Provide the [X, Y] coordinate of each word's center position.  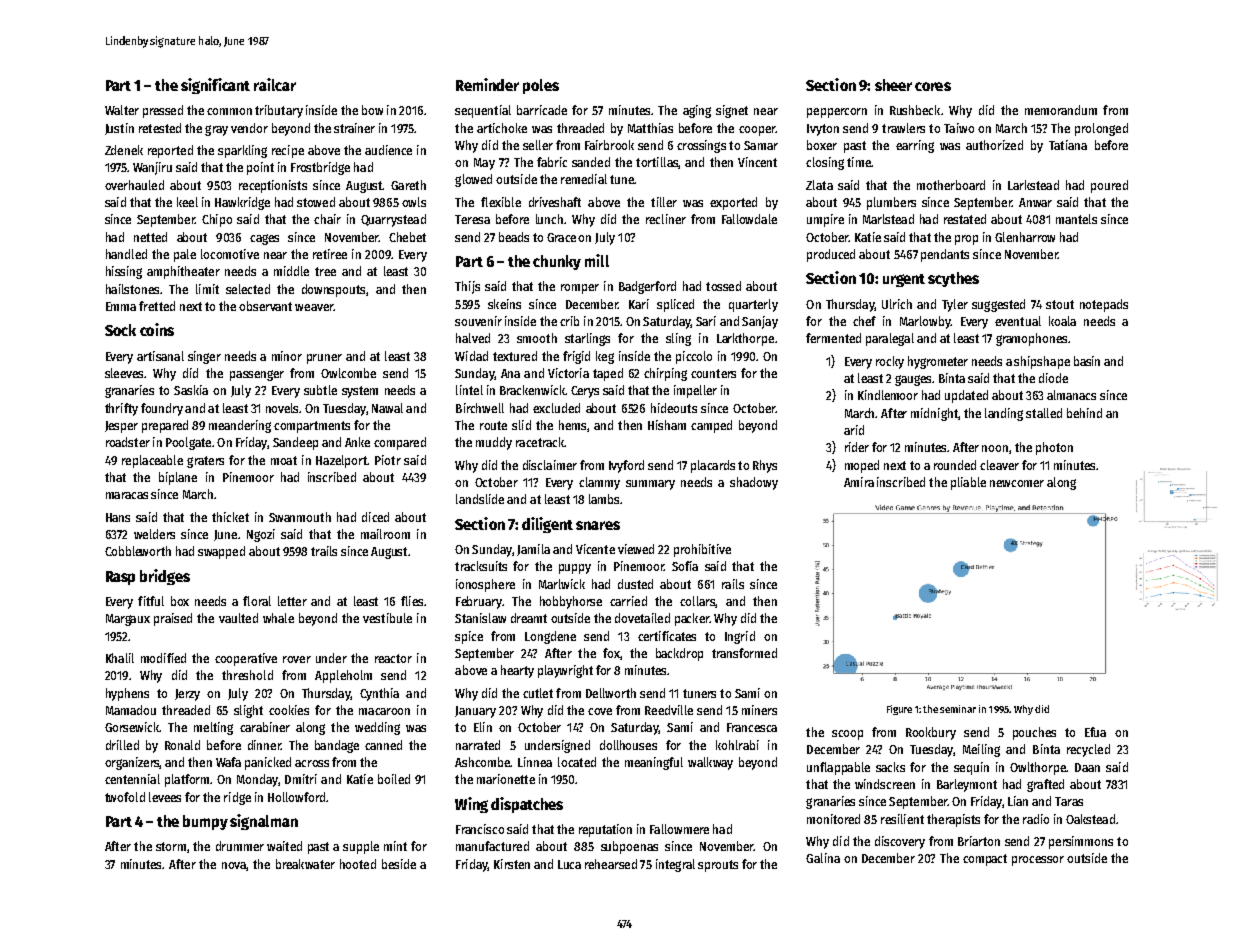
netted [150, 237]
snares [598, 525]
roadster [128, 442]
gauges [913, 380]
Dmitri [301, 779]
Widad [471, 356]
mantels [1076, 219]
